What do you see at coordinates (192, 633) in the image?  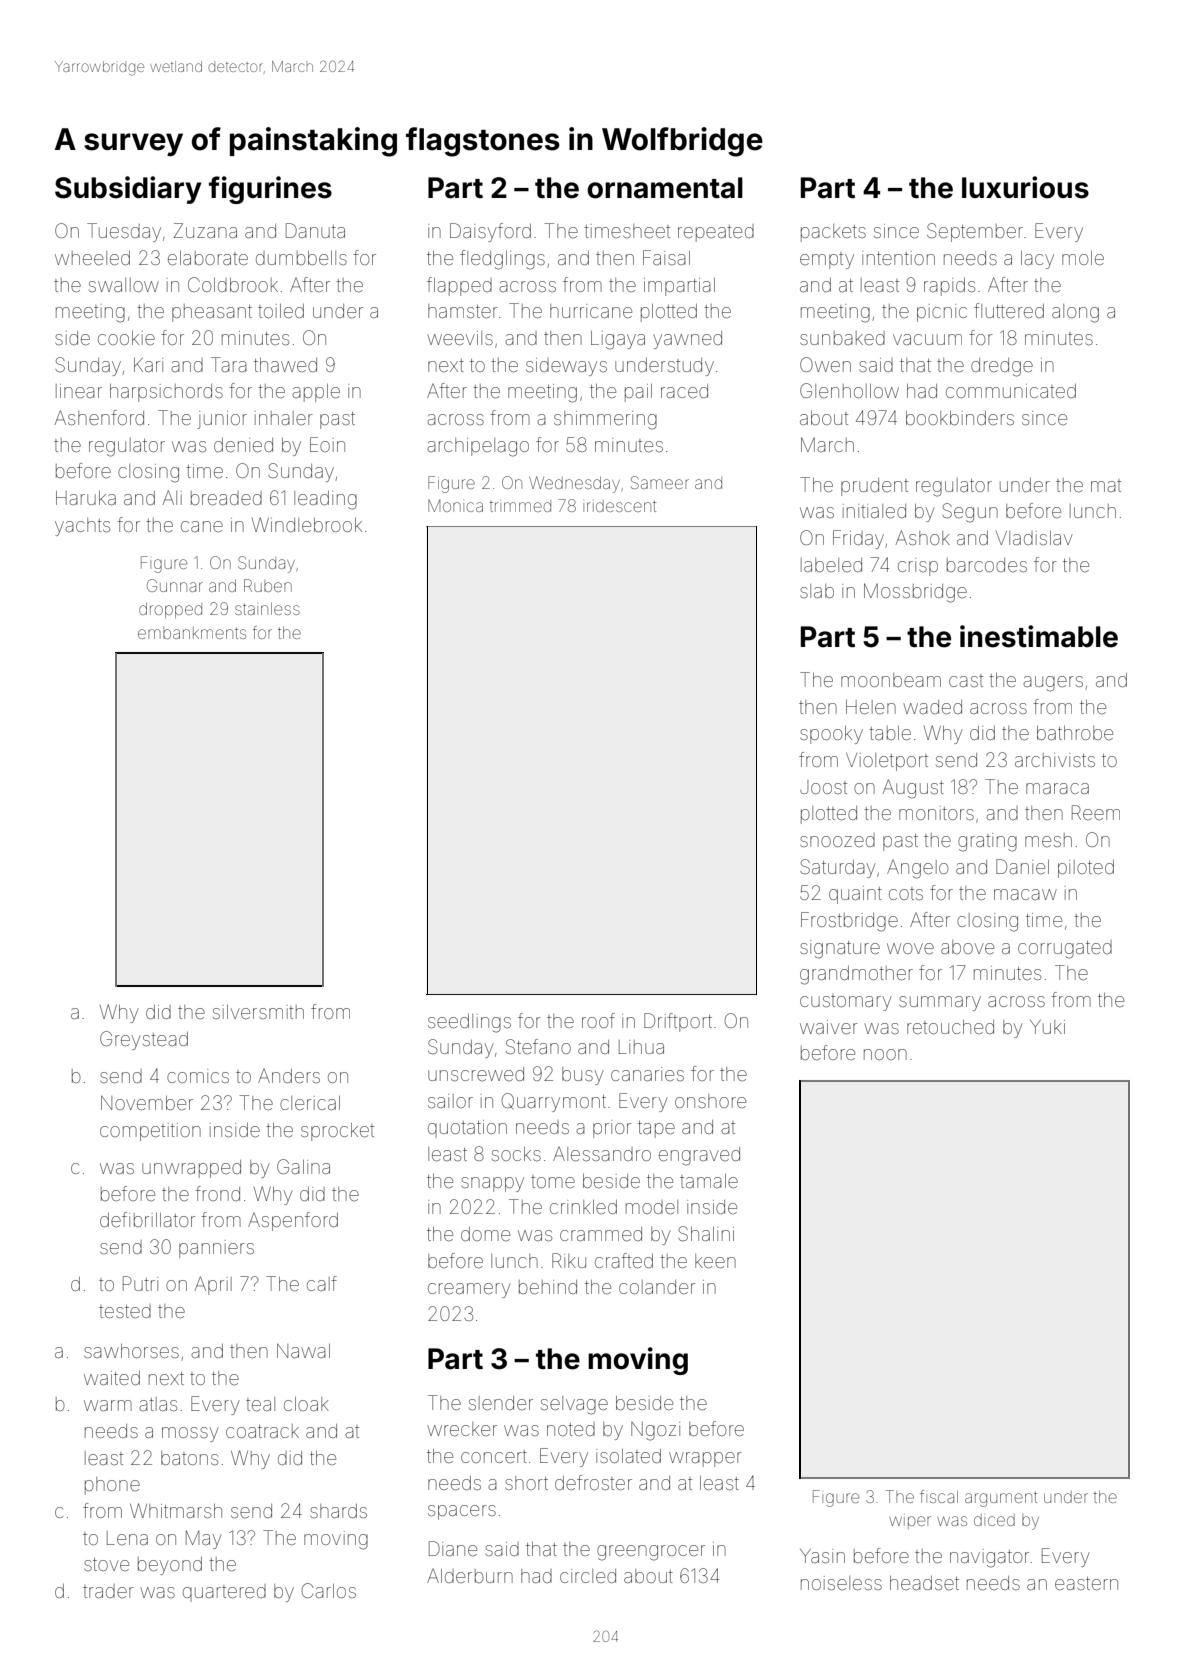 I see `embankments` at bounding box center [192, 633].
